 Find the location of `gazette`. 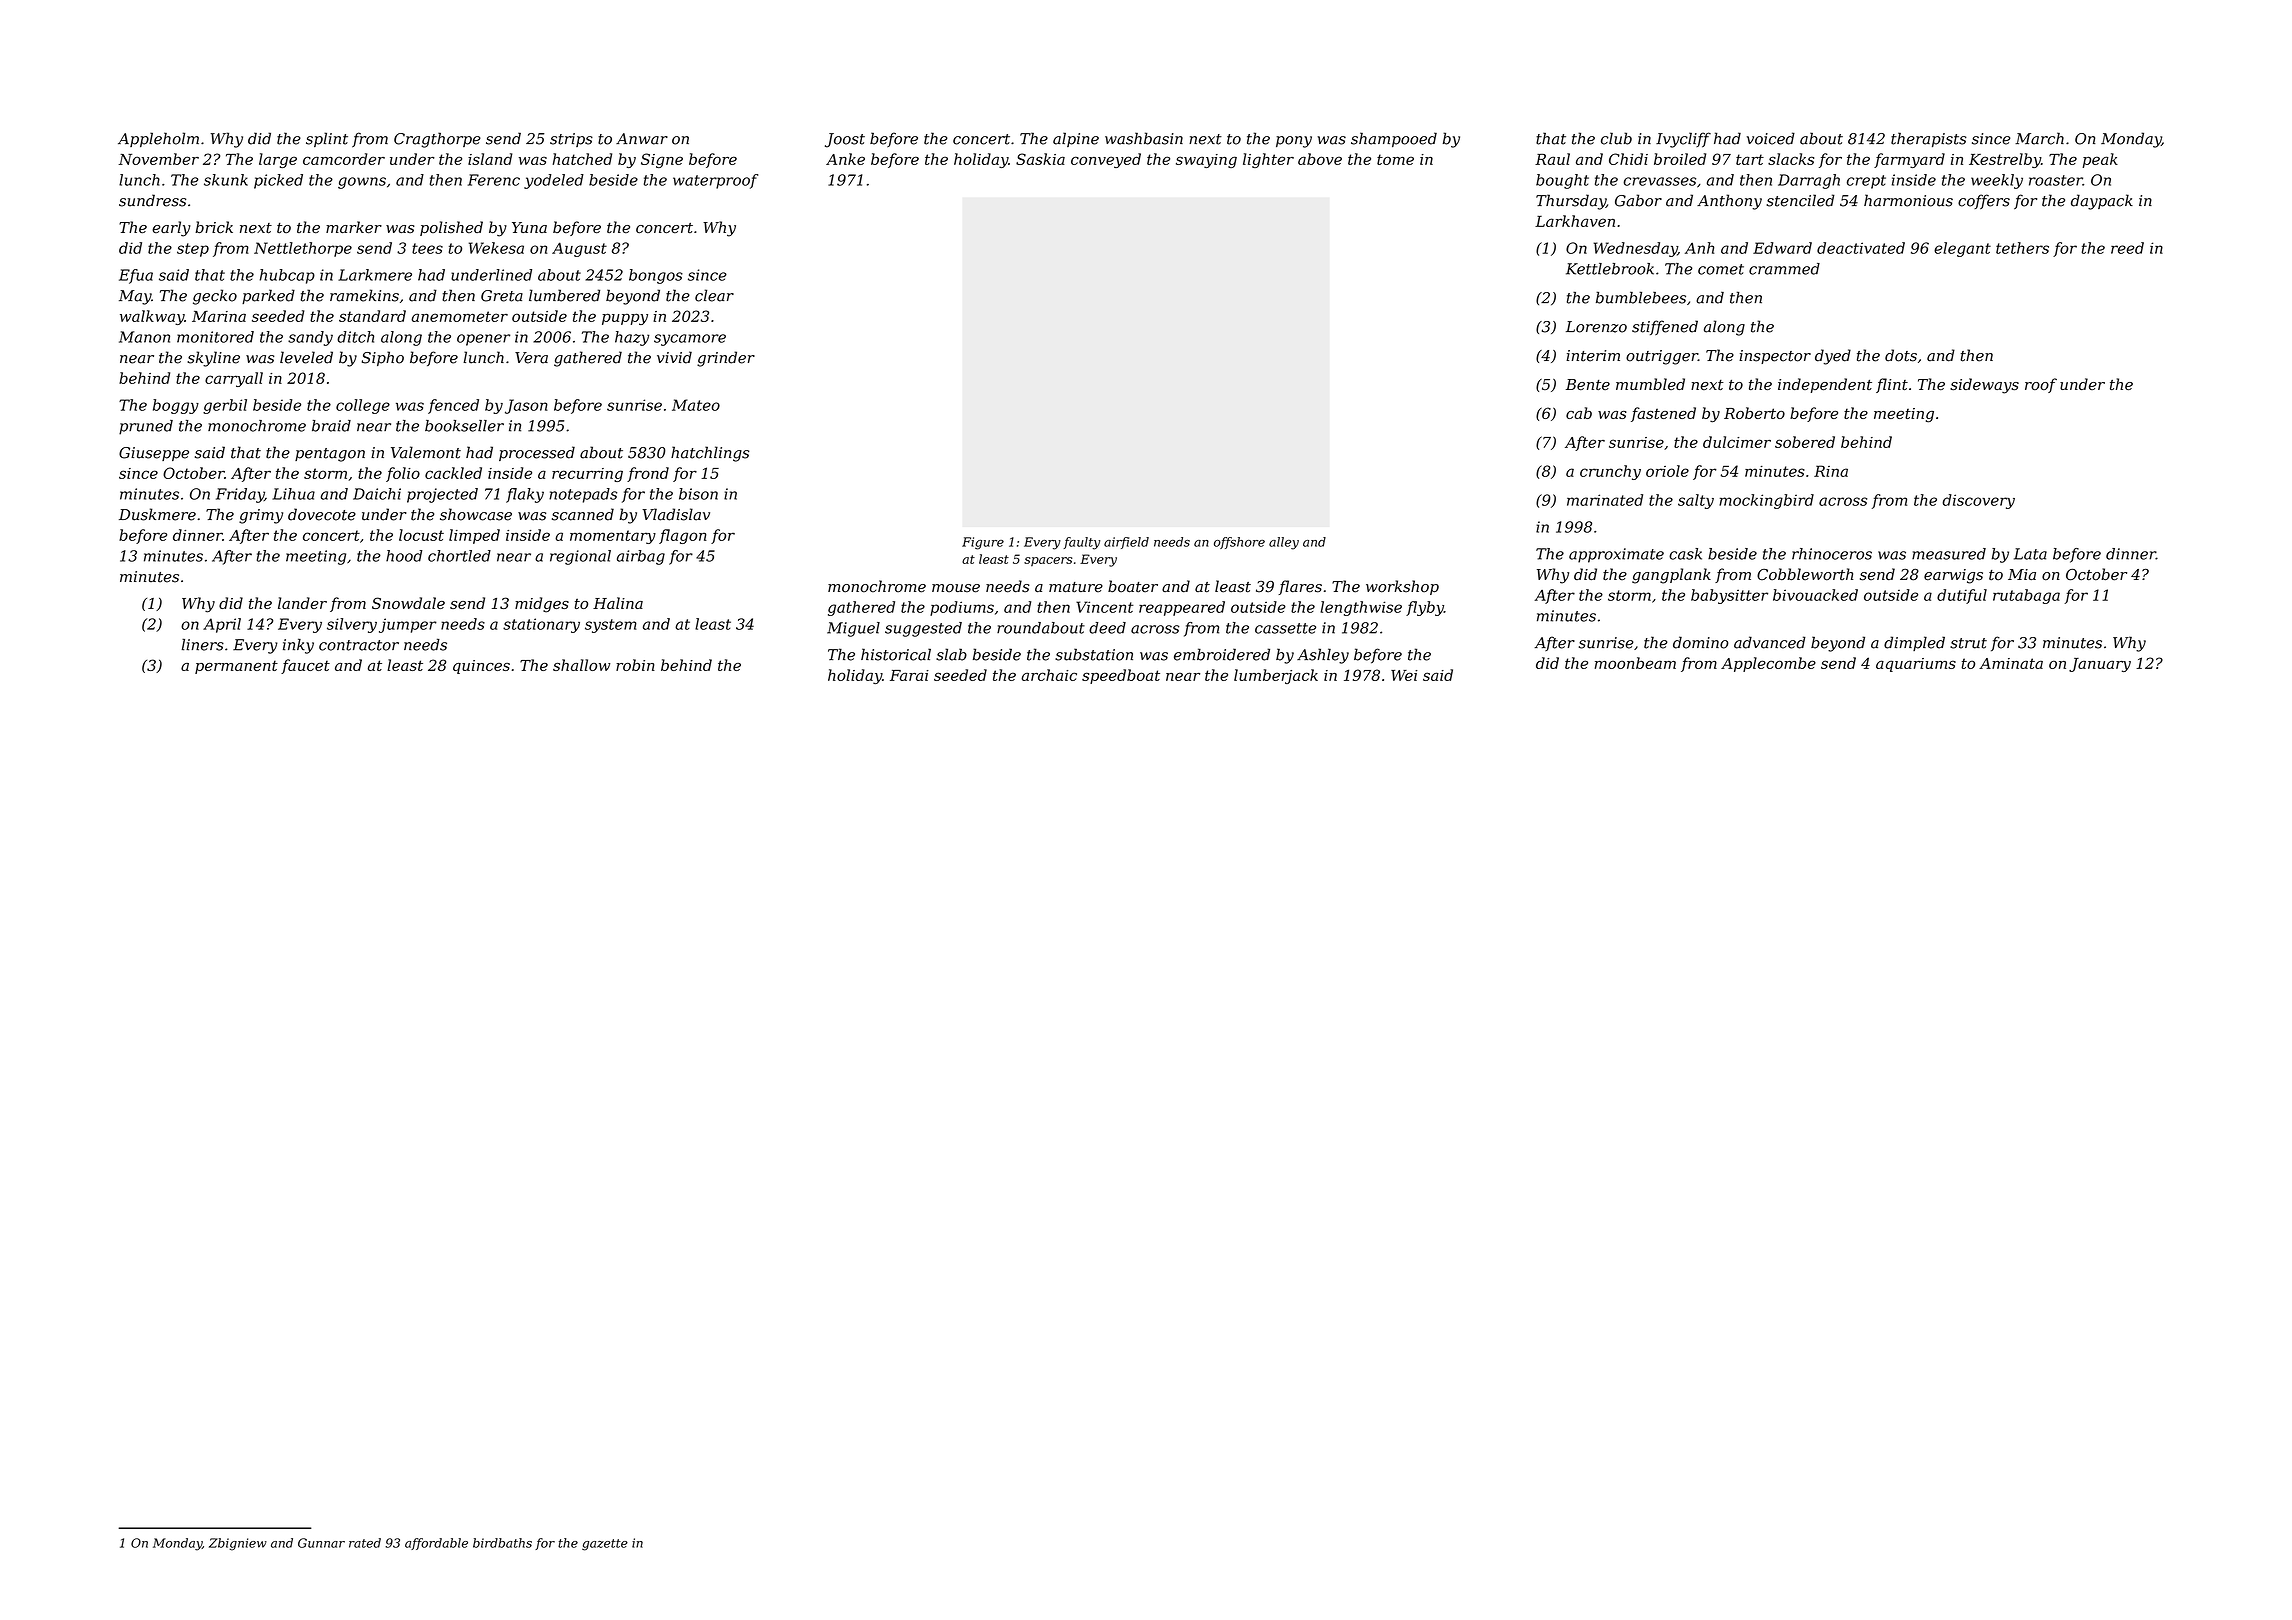

gazette is located at coordinates (605, 1545).
